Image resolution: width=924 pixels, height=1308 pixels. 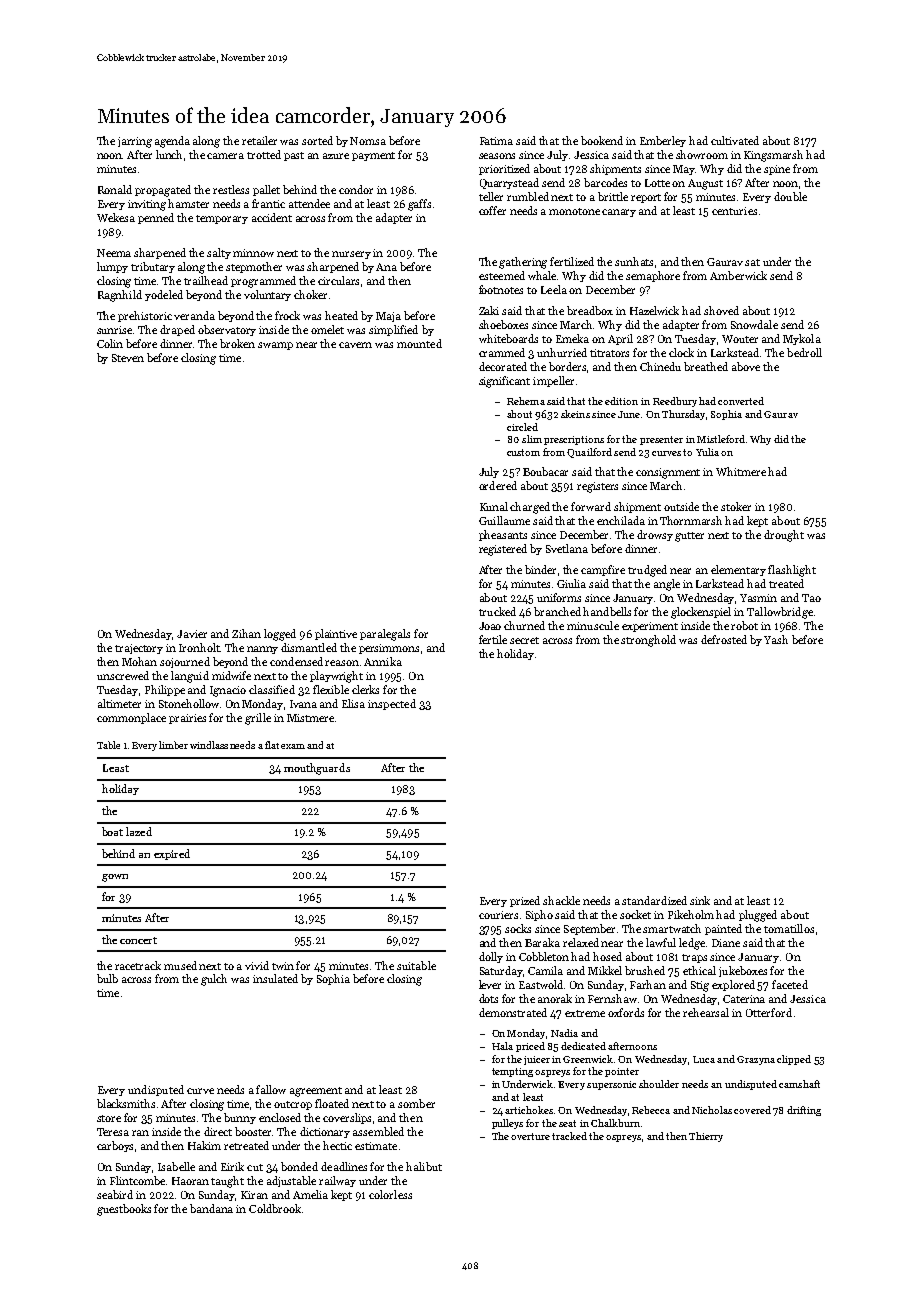 I want to click on charged, so click(x=530, y=508).
